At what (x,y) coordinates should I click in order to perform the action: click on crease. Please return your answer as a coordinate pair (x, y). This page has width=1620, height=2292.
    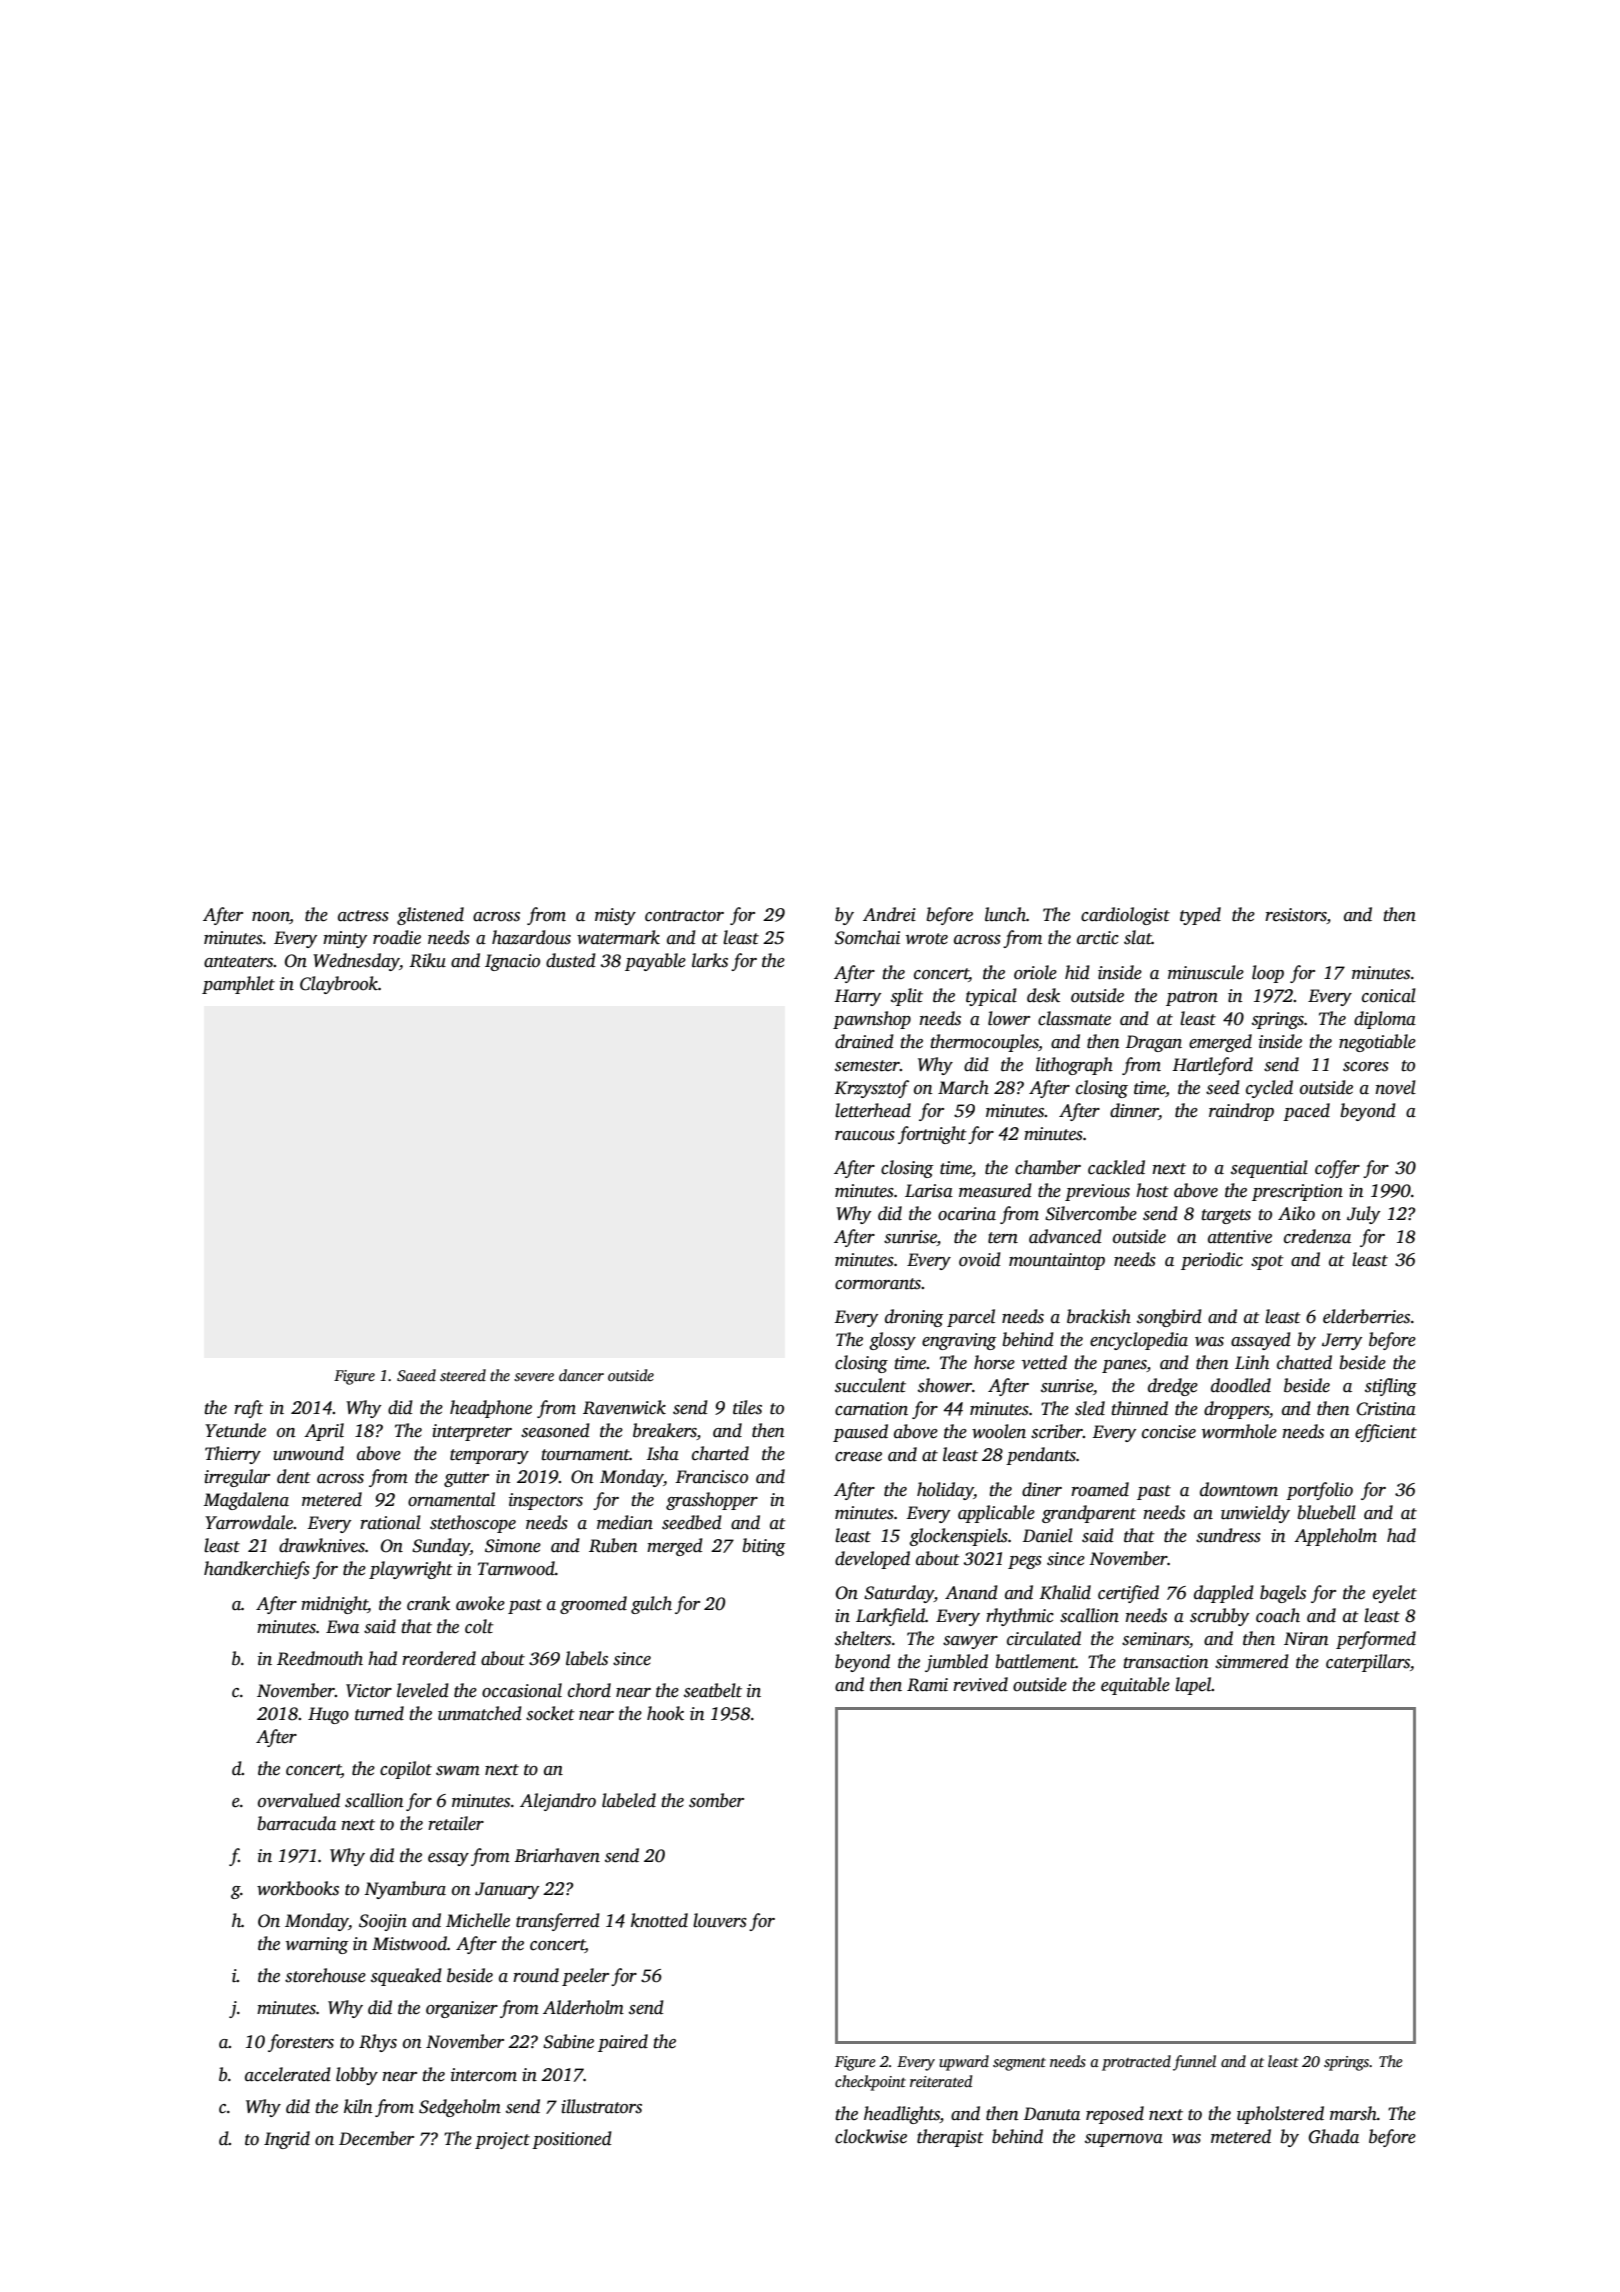
    Looking at the image, I should click on (858, 1457).
